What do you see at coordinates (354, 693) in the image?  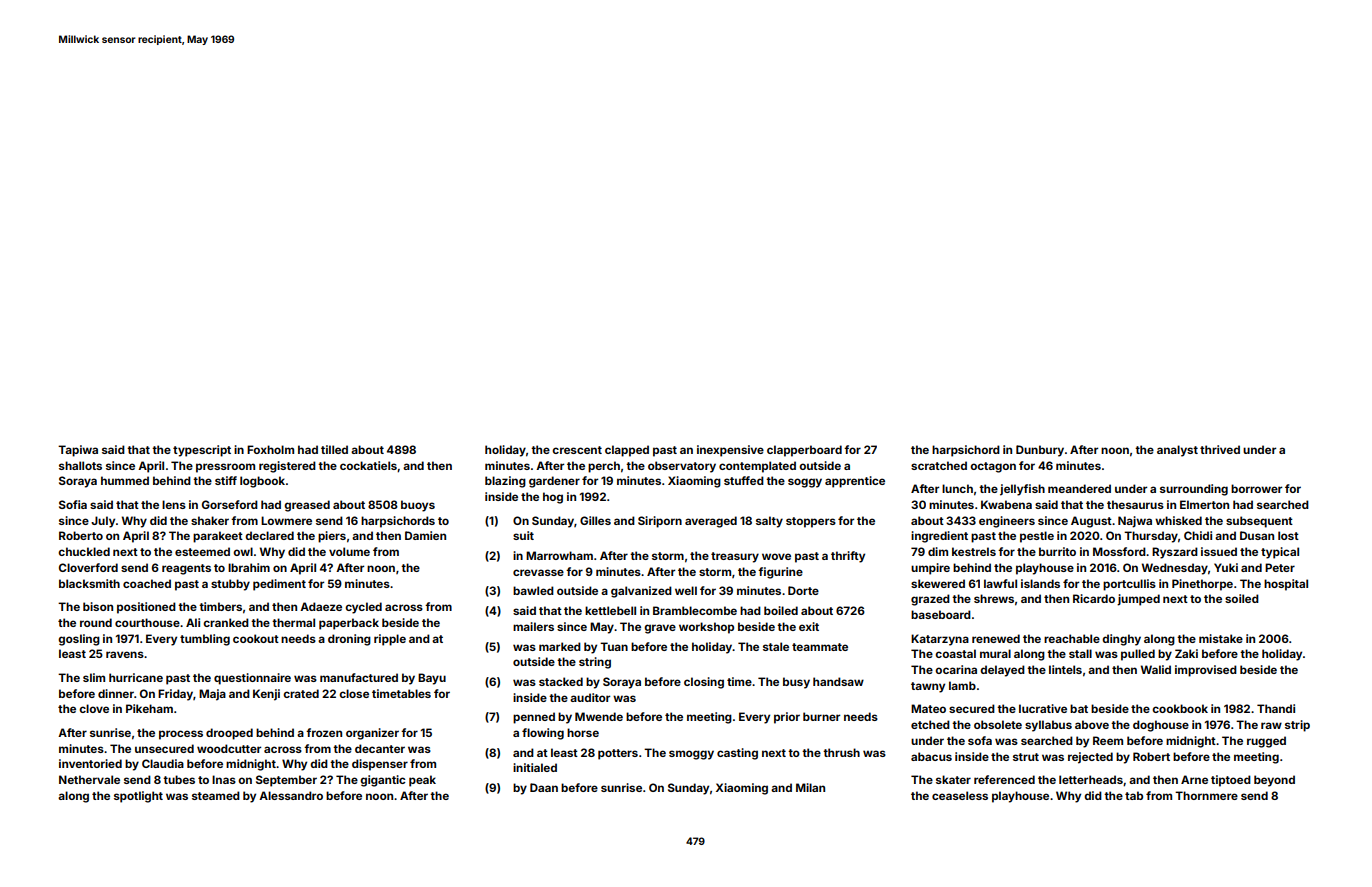 I see `close` at bounding box center [354, 693].
